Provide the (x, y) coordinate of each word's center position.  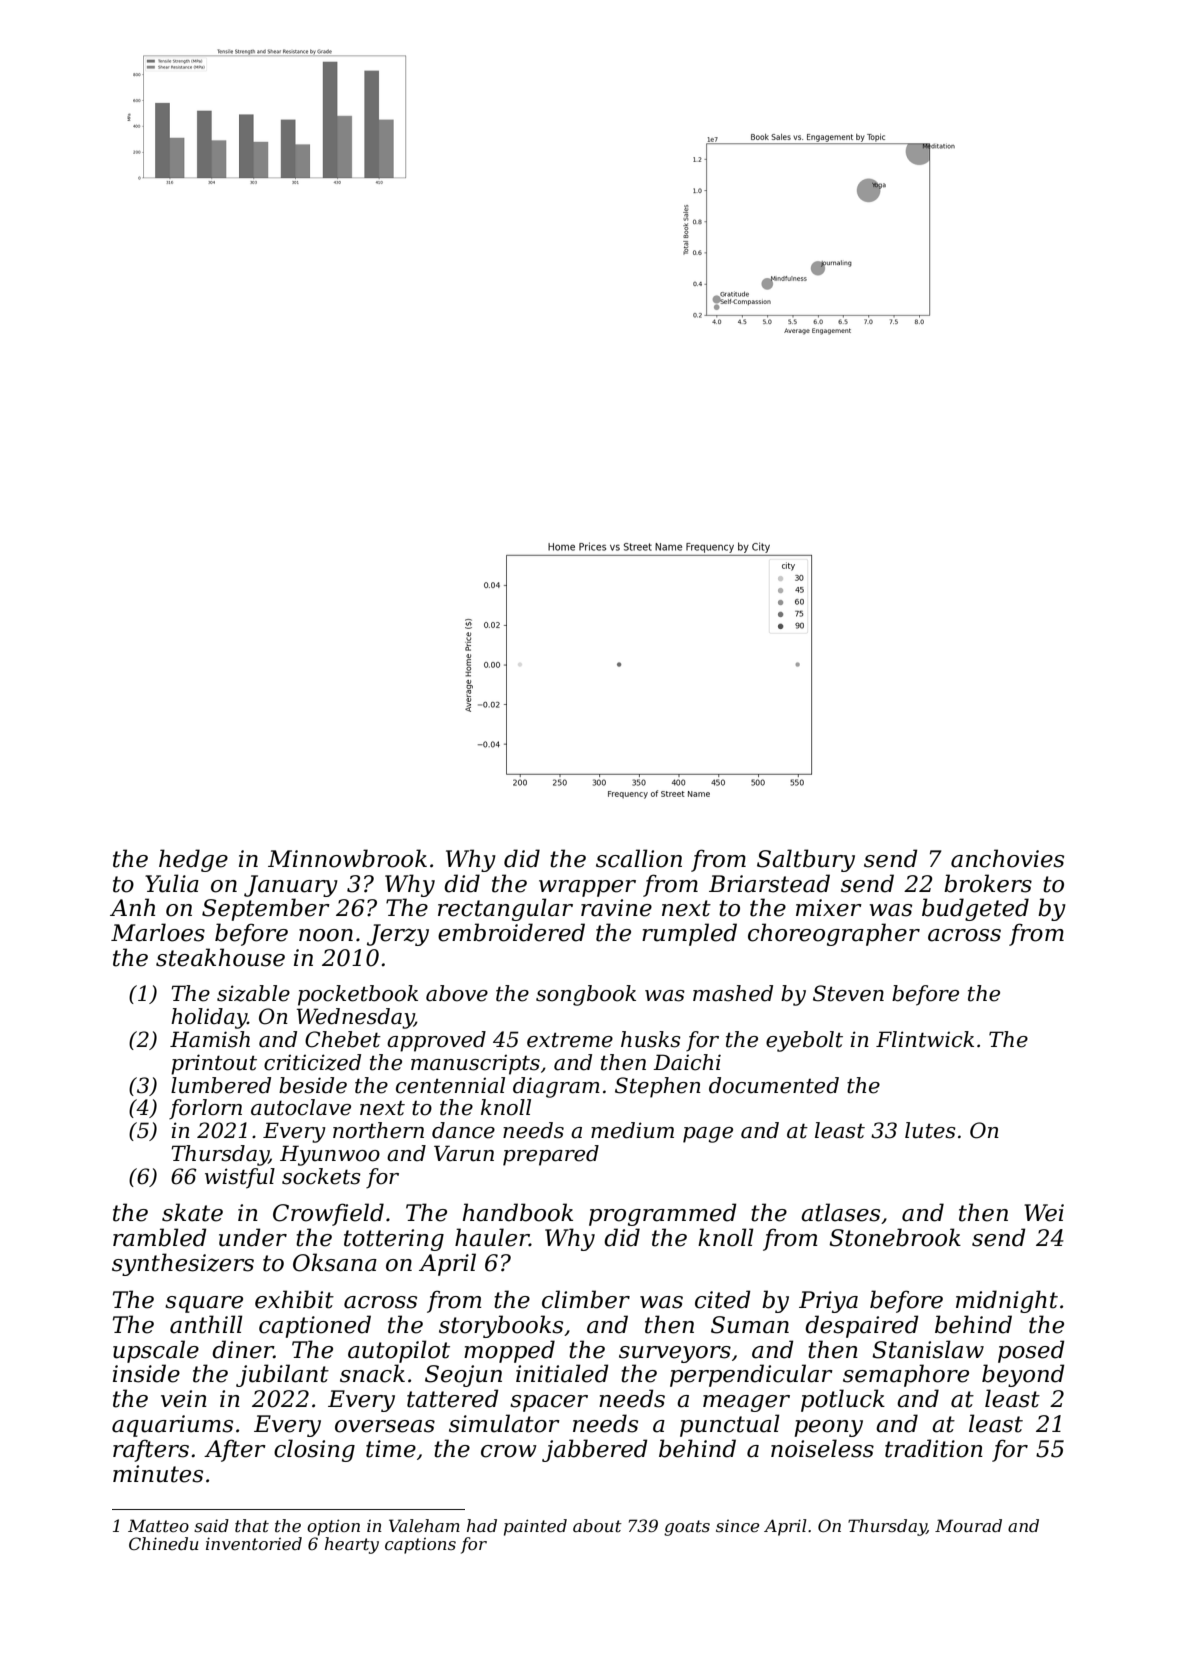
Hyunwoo (330, 1155)
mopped (509, 1351)
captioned (315, 1326)
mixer (829, 908)
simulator (504, 1423)
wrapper (587, 888)
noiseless (822, 1448)
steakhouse (220, 957)
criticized (312, 1062)
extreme (570, 1040)
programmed (662, 1214)
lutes (930, 1130)
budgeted (975, 909)
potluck (843, 1400)
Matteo (158, 1525)
